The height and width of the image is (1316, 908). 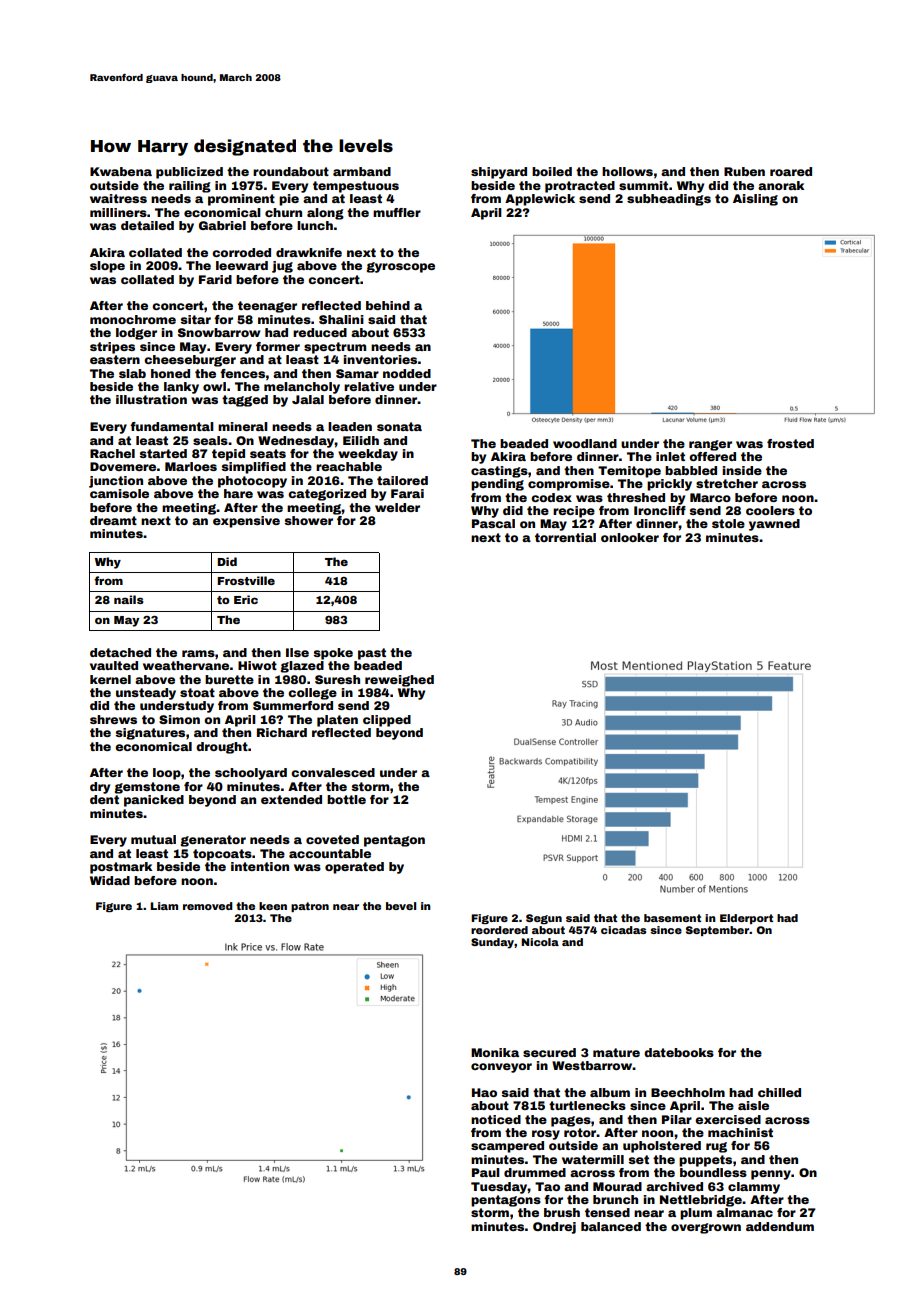 I want to click on shrews, so click(x=113, y=719).
